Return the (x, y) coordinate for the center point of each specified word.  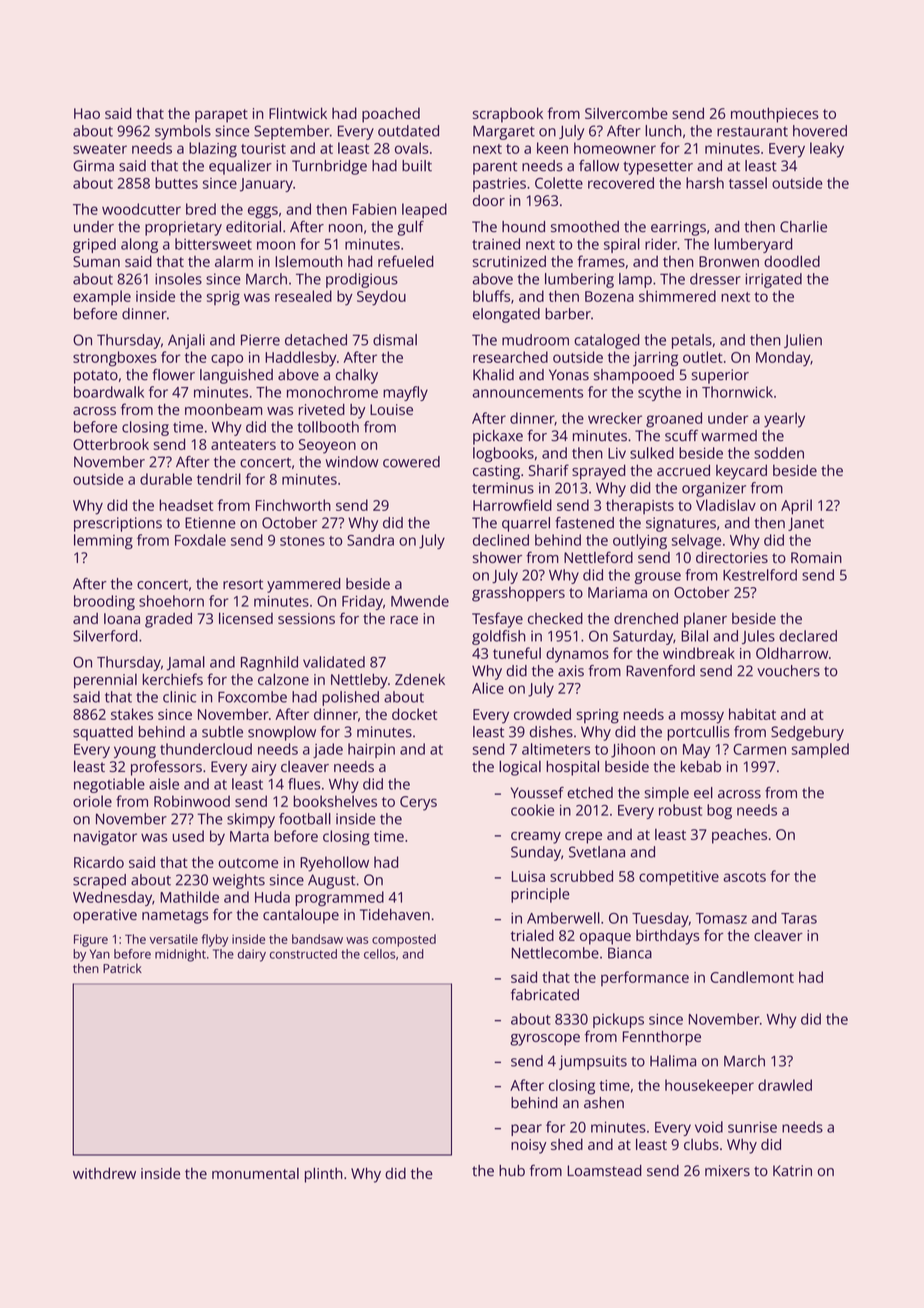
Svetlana (597, 852)
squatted (103, 733)
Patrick (122, 968)
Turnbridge (329, 167)
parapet (221, 116)
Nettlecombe (555, 953)
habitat (752, 714)
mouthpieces (775, 115)
